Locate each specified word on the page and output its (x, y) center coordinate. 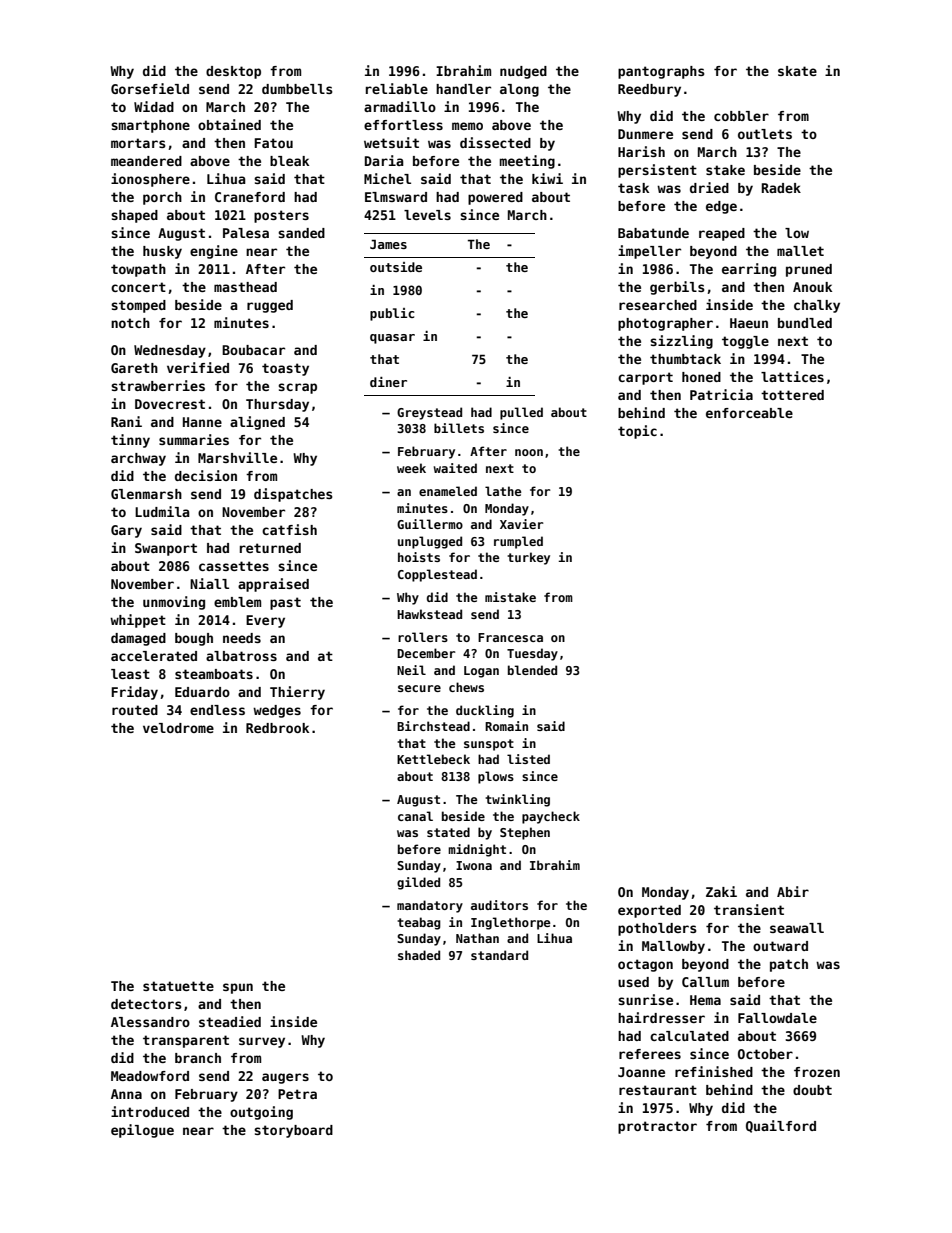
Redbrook (277, 728)
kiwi (547, 178)
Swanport (166, 549)
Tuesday (532, 654)
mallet (800, 251)
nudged (523, 72)
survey (262, 1042)
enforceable (749, 413)
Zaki (721, 891)
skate (797, 71)
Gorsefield (150, 88)
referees (650, 1054)
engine (214, 252)
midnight (477, 850)
